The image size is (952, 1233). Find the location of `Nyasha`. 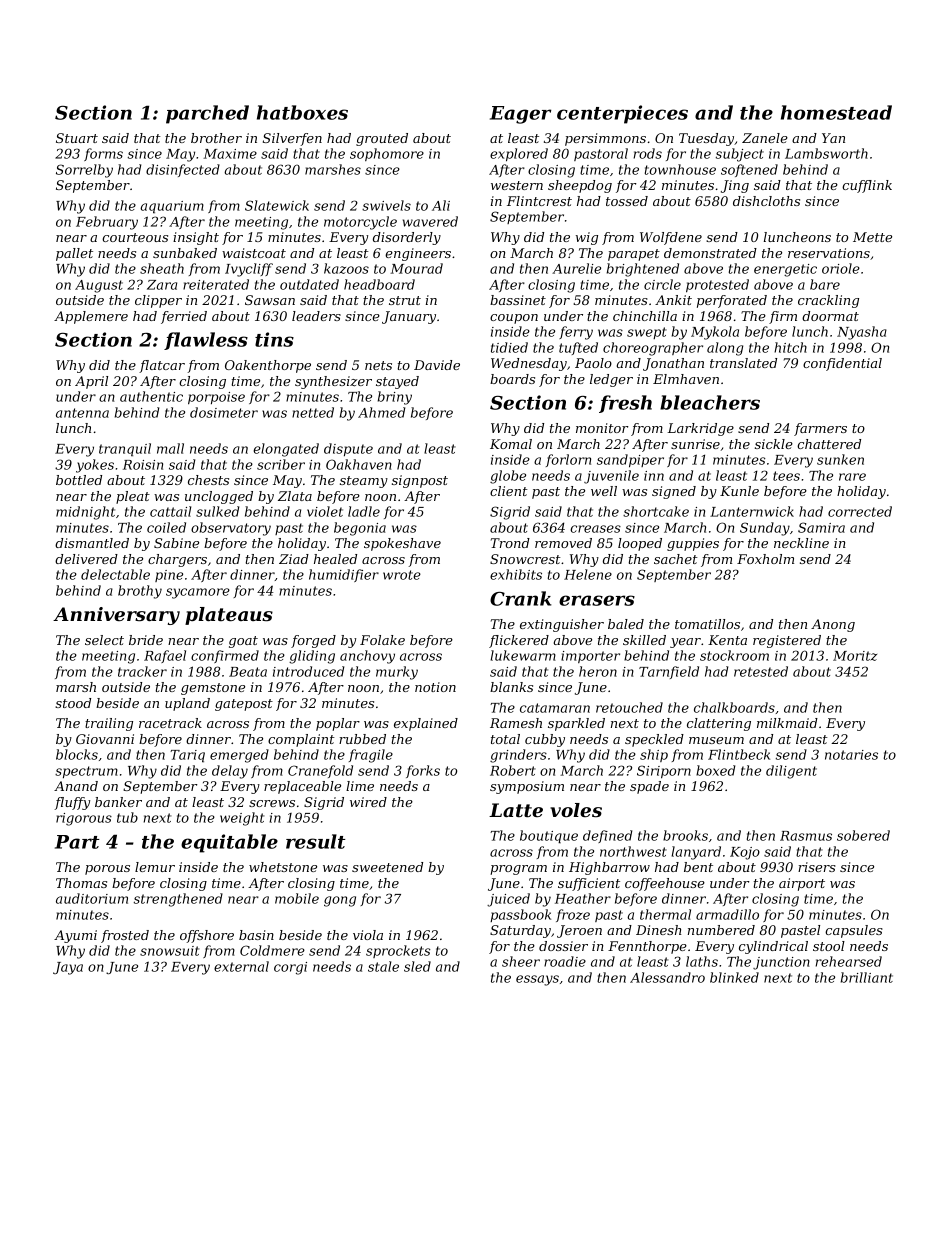

Nyasha is located at coordinates (862, 333).
